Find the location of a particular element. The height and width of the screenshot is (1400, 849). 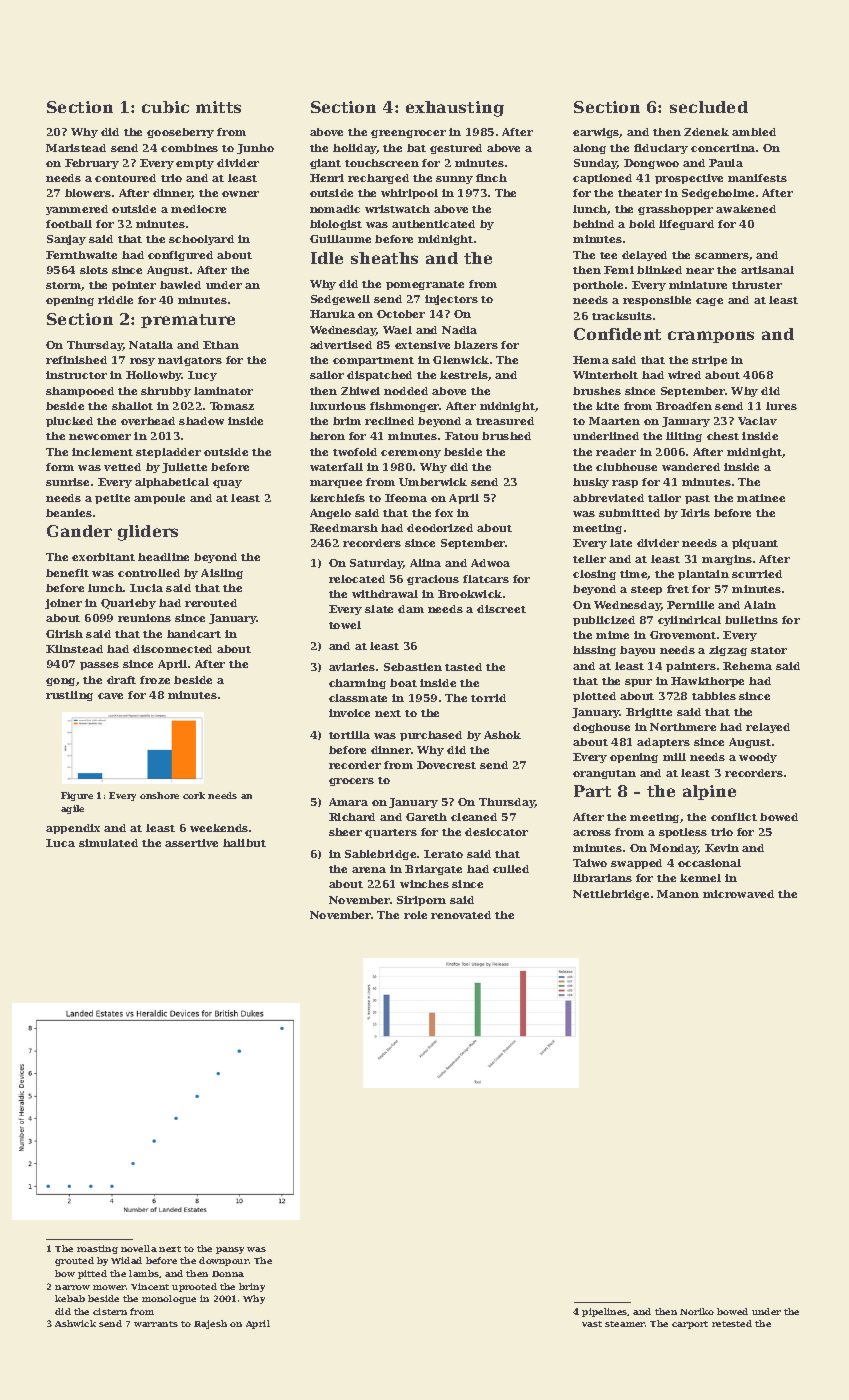

mitts is located at coordinates (218, 107).
